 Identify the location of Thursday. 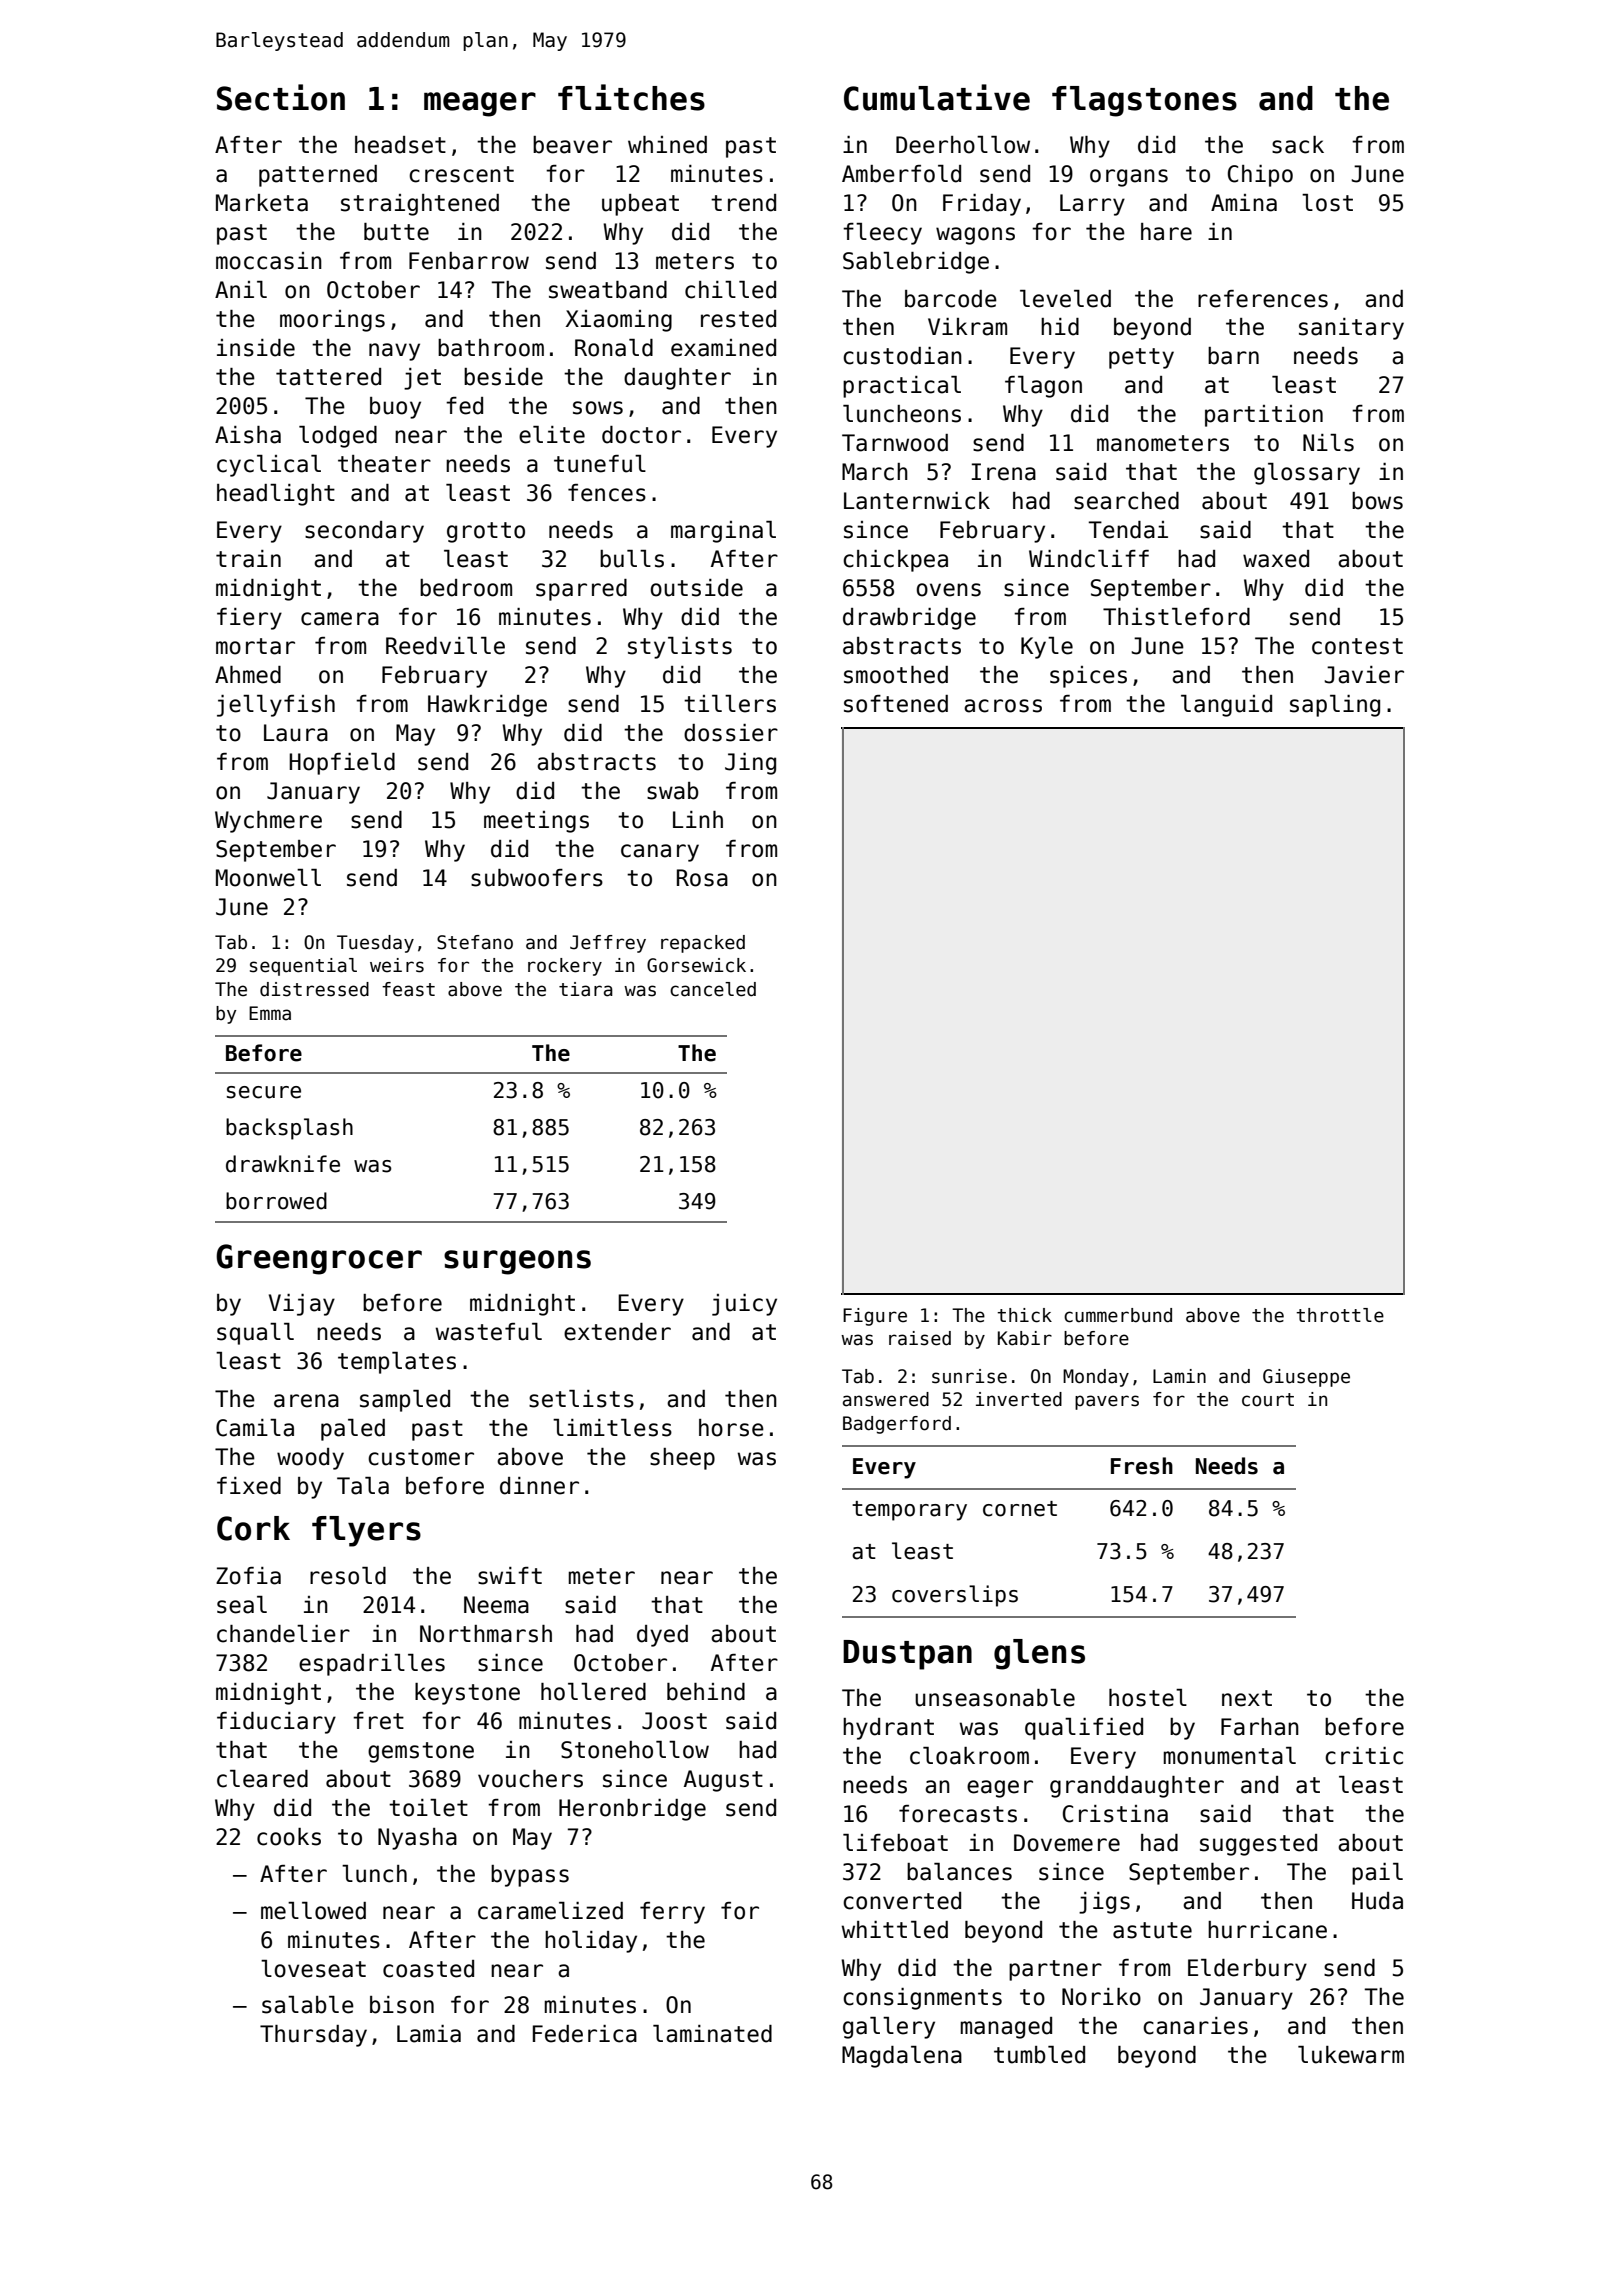
(313, 2036).
